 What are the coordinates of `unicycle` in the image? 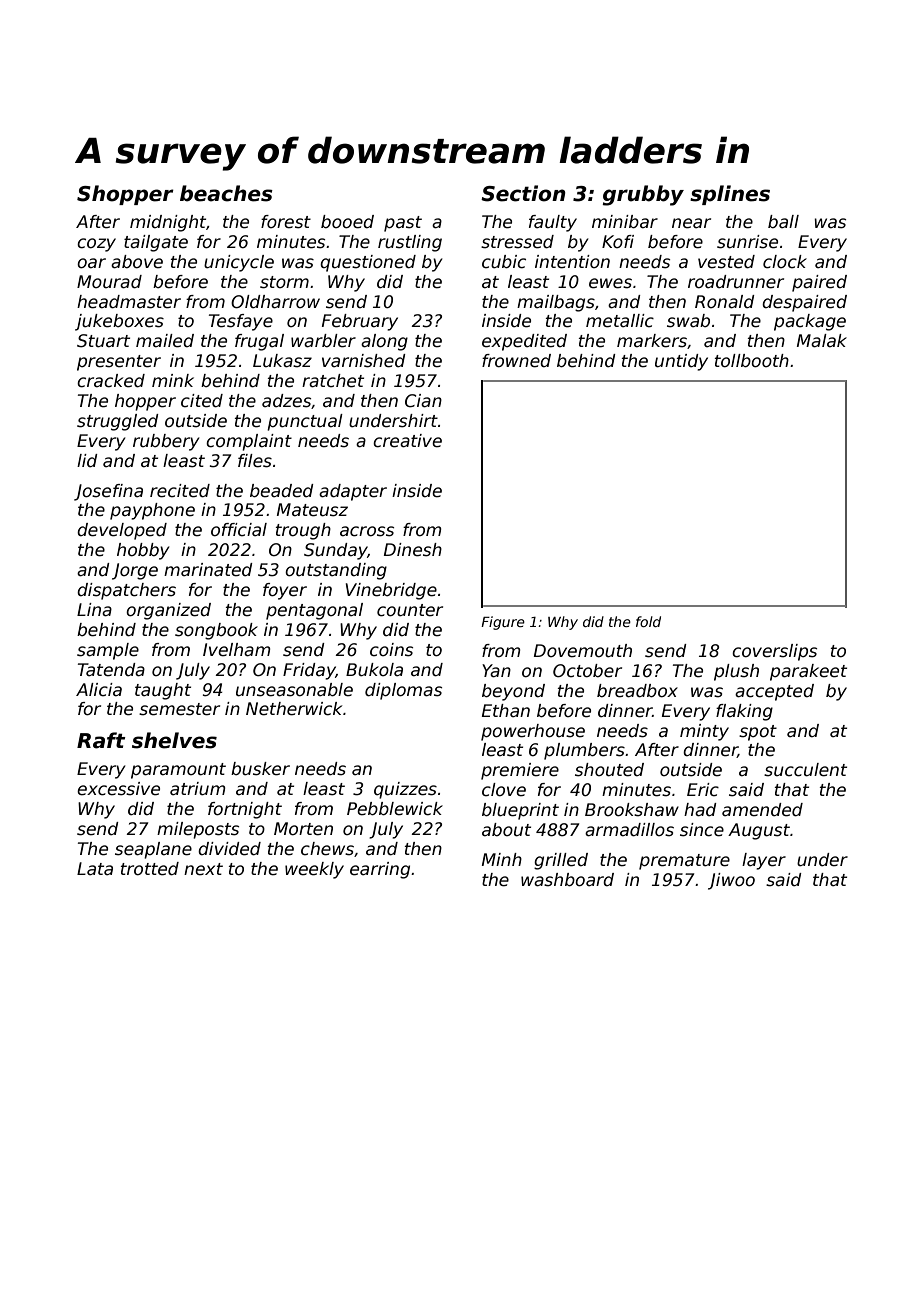 It's located at (239, 263).
